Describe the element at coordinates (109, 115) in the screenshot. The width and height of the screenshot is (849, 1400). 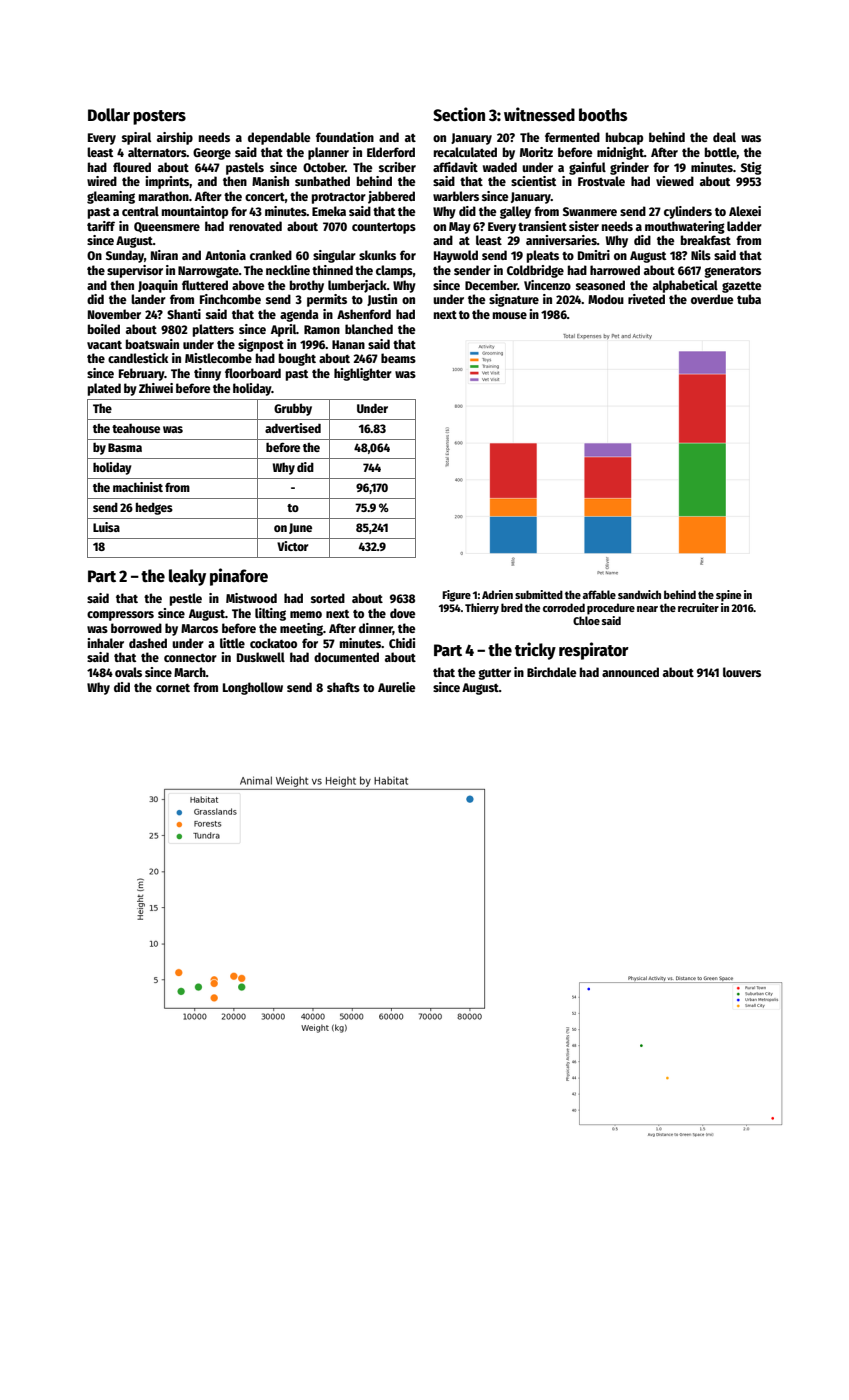
I see `Dollar` at that location.
